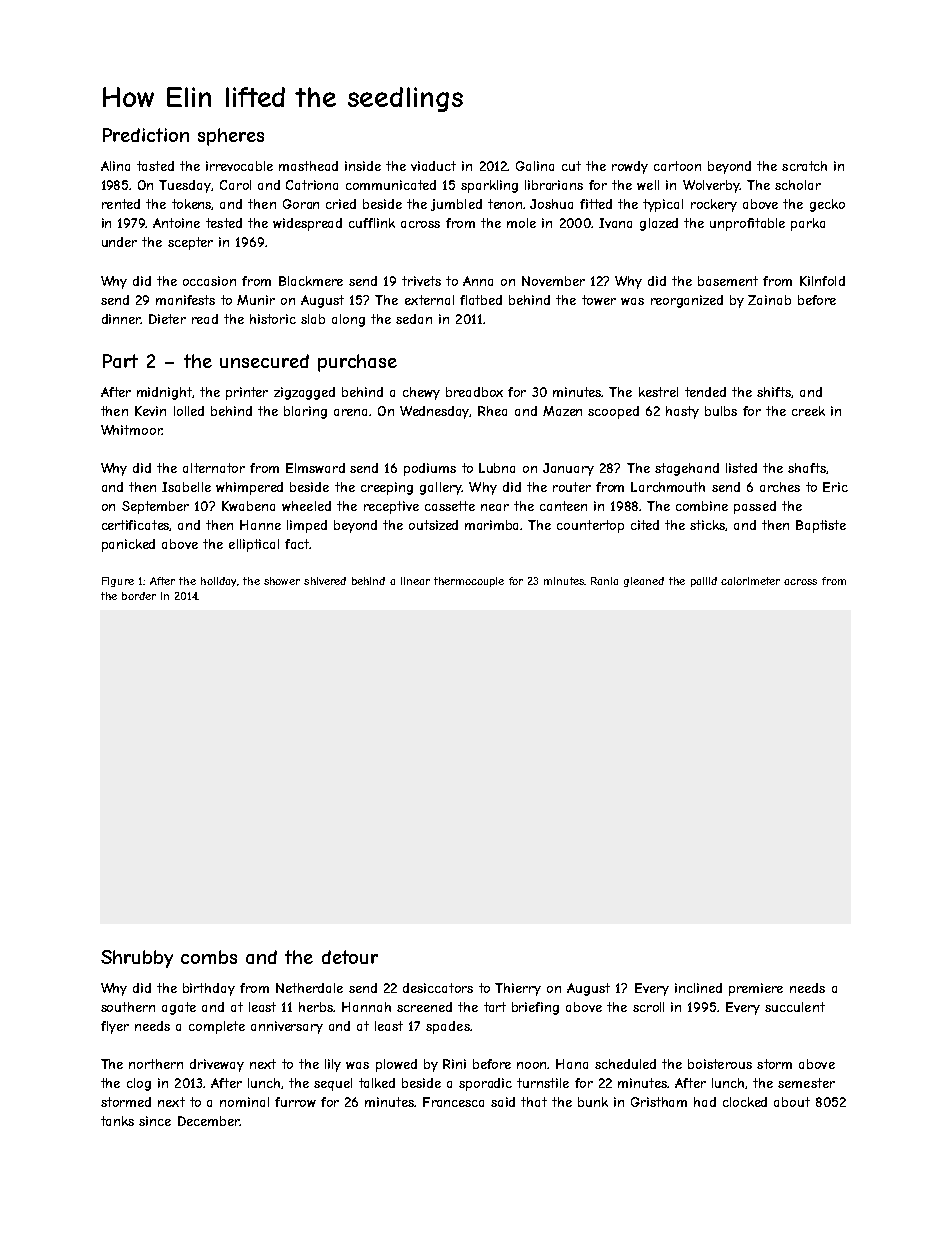 The image size is (952, 1233). Describe the element at coordinates (808, 411) in the screenshot. I see `creek` at that location.
